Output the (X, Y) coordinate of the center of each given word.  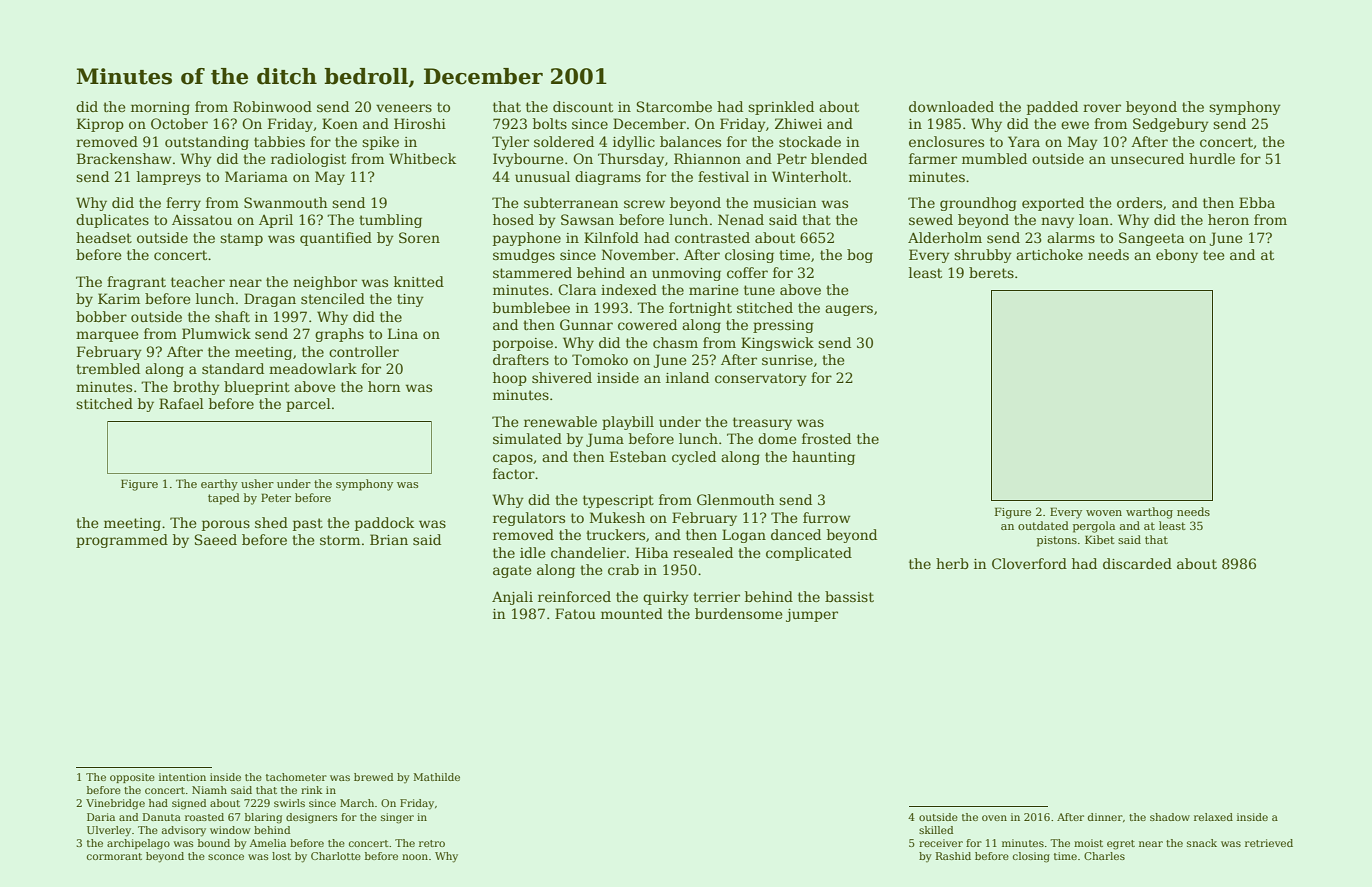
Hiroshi (420, 123)
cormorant (114, 856)
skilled (936, 830)
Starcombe (674, 106)
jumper (812, 615)
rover (1102, 108)
